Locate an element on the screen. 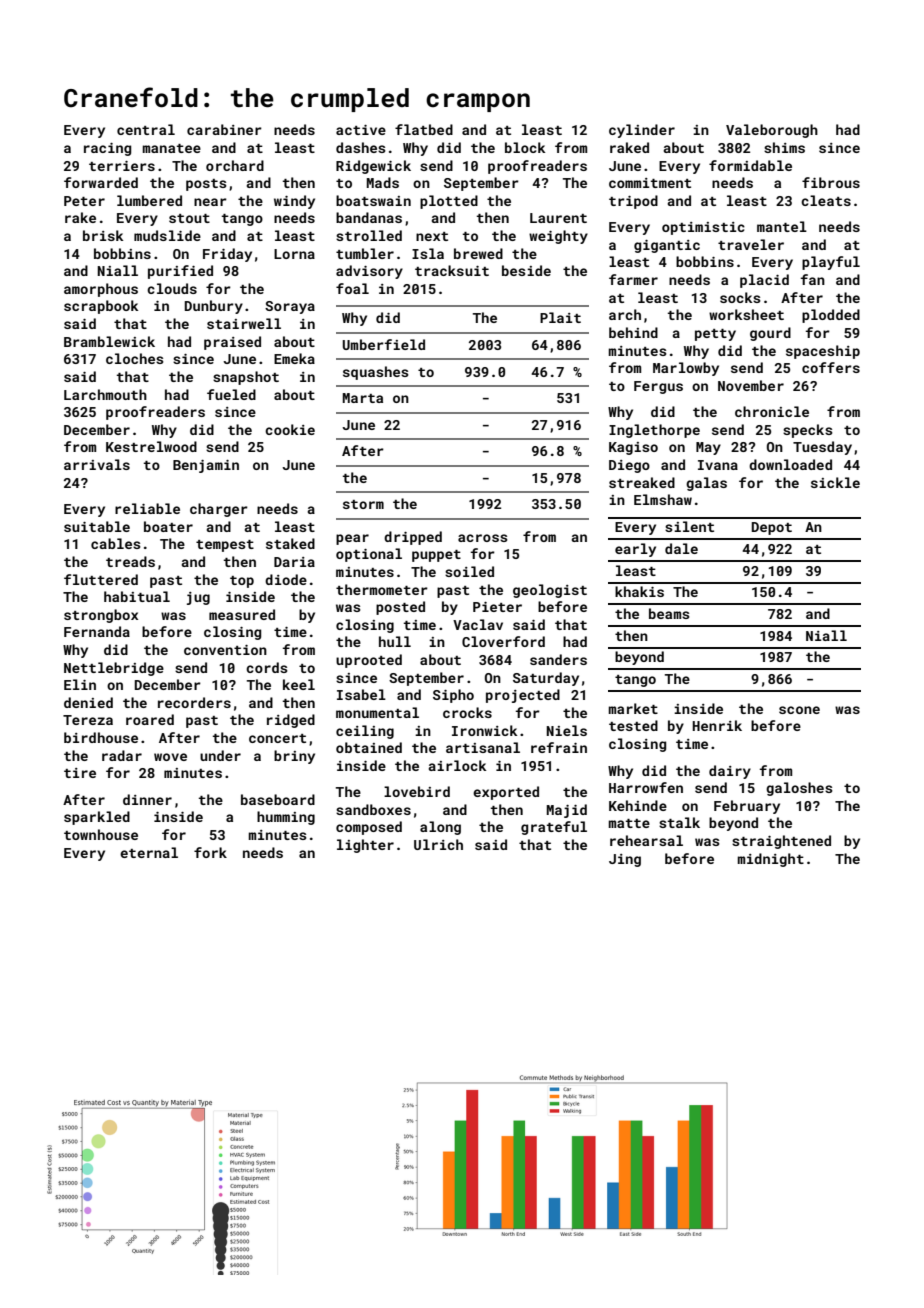 This screenshot has width=924, height=1308. storm is located at coordinates (363, 504).
